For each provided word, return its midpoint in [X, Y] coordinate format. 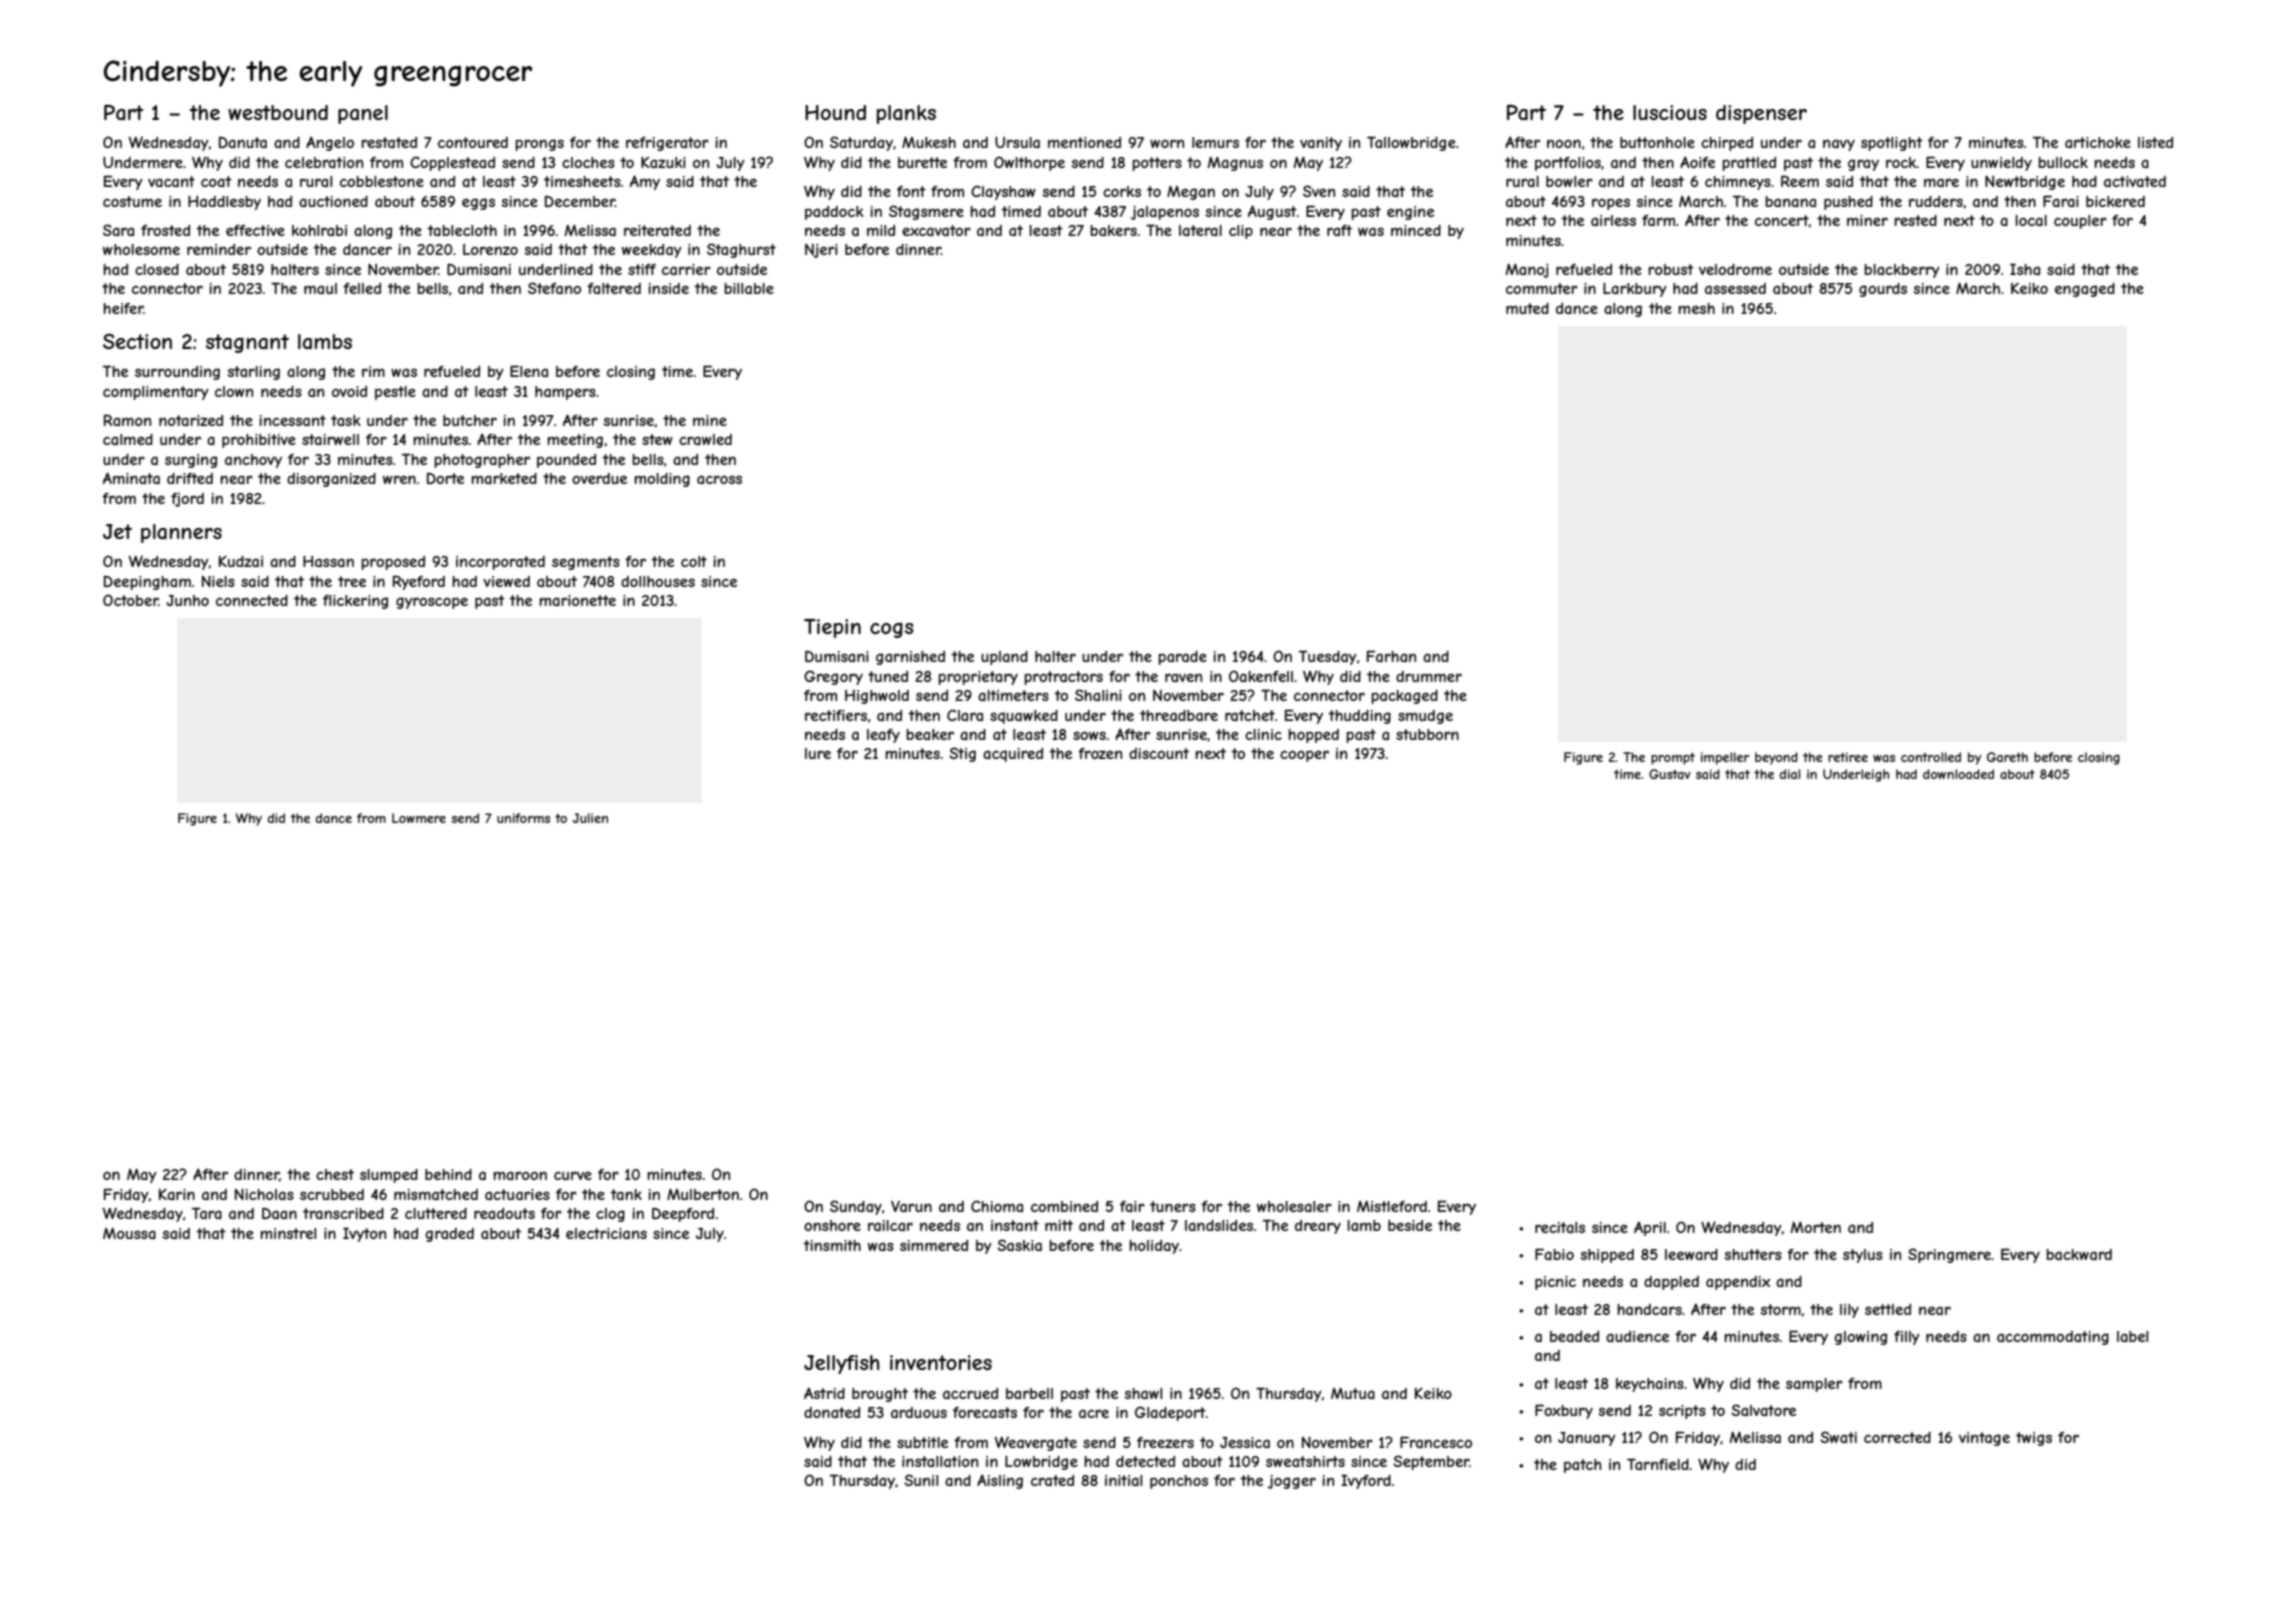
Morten [1816, 1227]
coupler [2080, 222]
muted [1527, 308]
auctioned [333, 201]
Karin [177, 1194]
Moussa [129, 1233]
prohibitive [259, 441]
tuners [1173, 1206]
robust [1671, 269]
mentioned [1084, 142]
